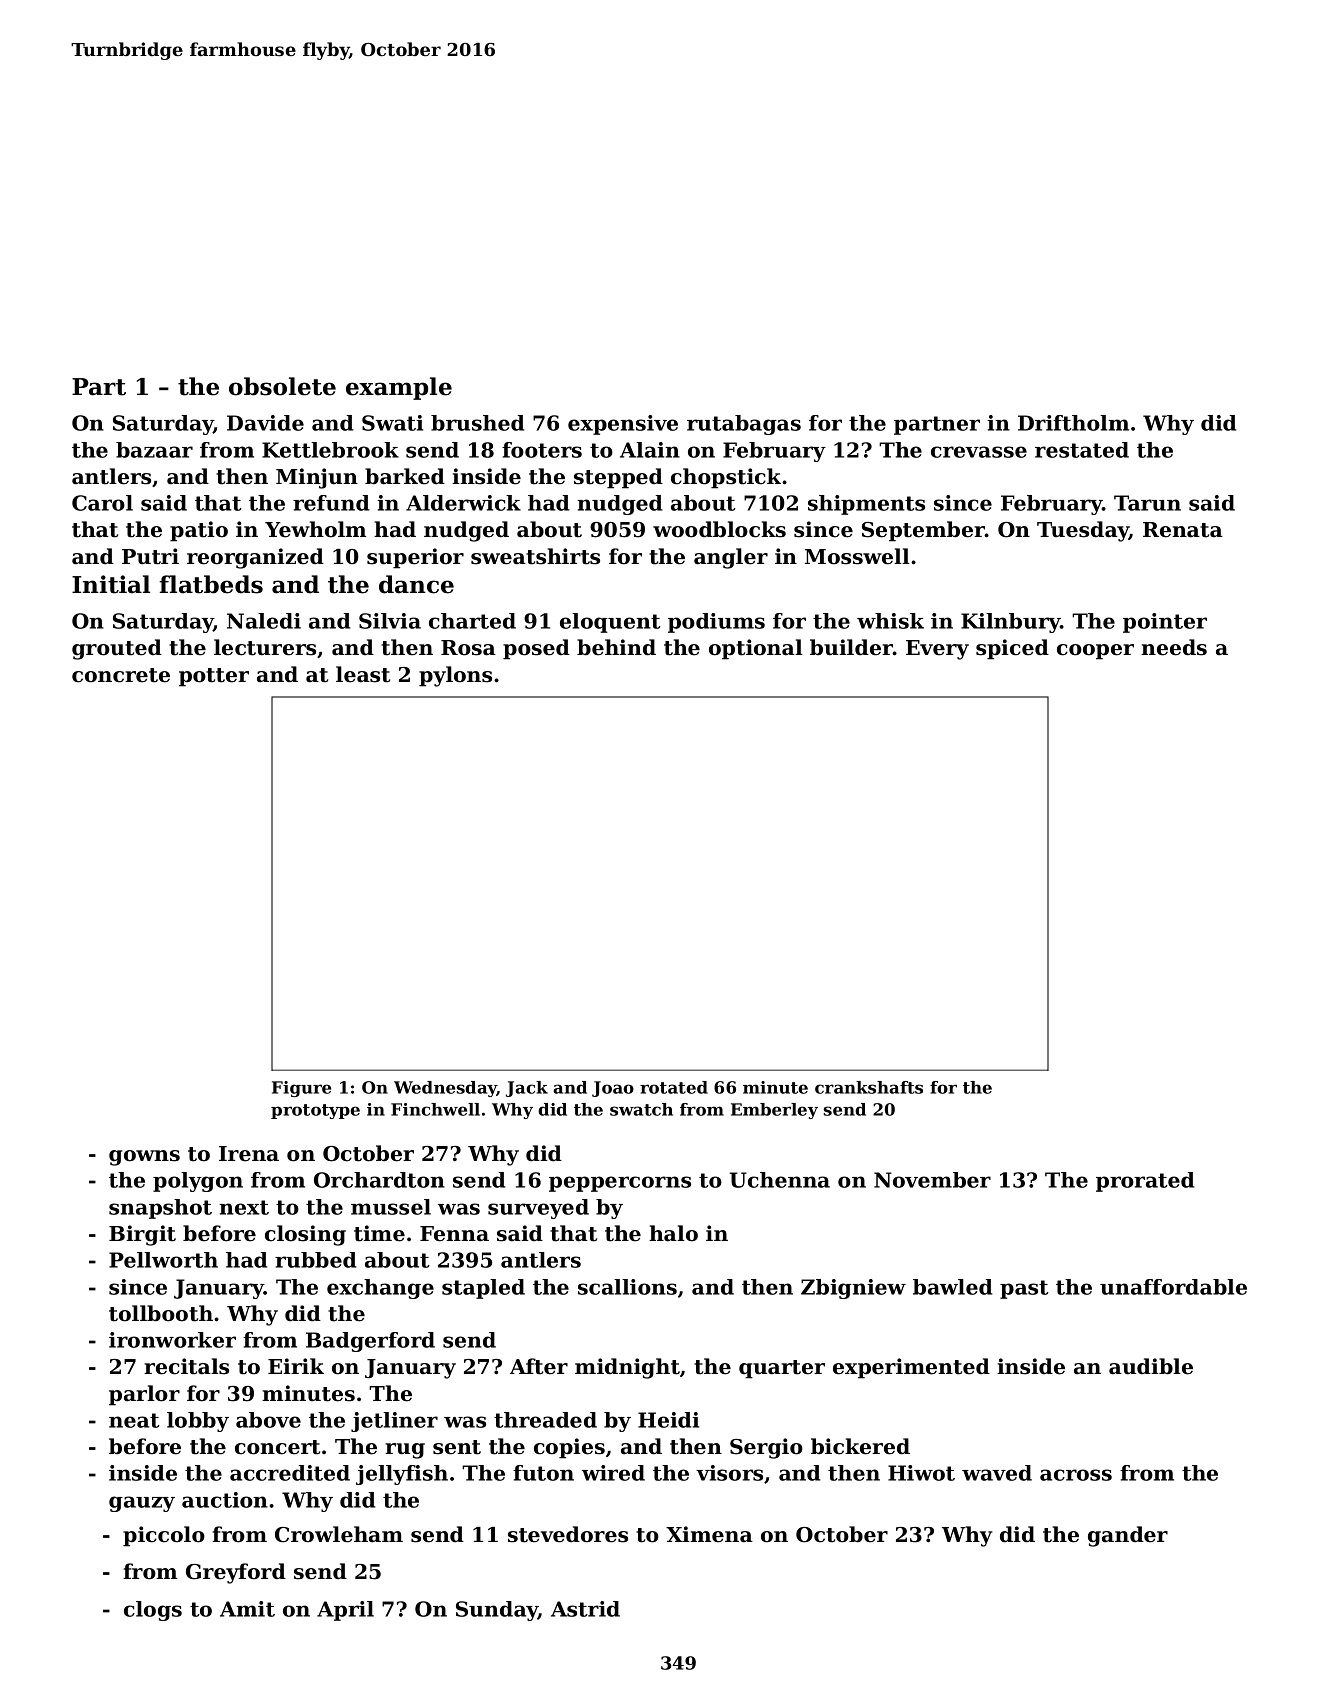 This screenshot has height=1708, width=1320. Describe the element at coordinates (1073, 423) in the screenshot. I see `Driftholm` at that location.
